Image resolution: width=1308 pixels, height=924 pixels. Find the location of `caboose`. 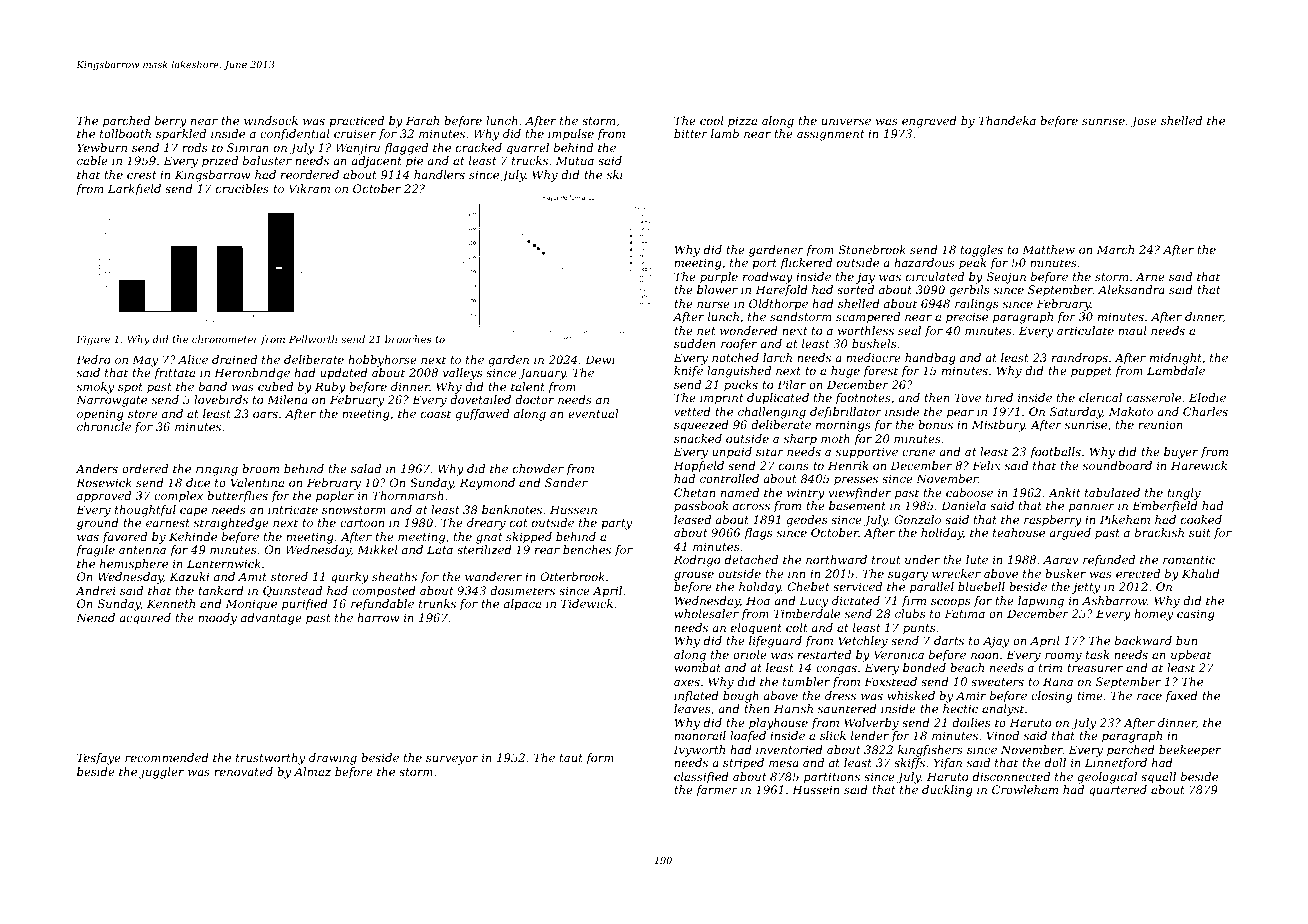

caboose is located at coordinates (969, 492).
